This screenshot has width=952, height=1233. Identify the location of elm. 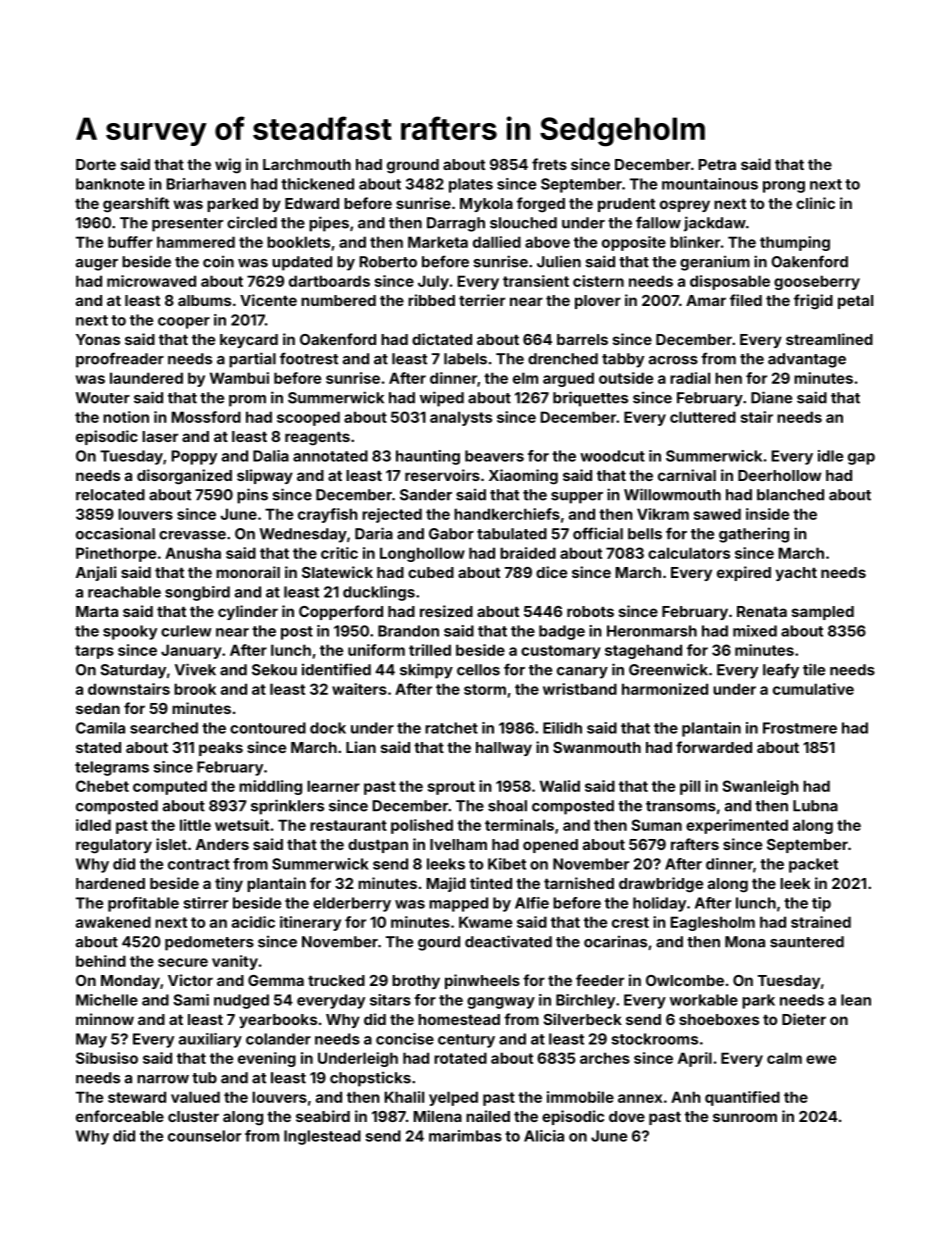
(525, 378).
